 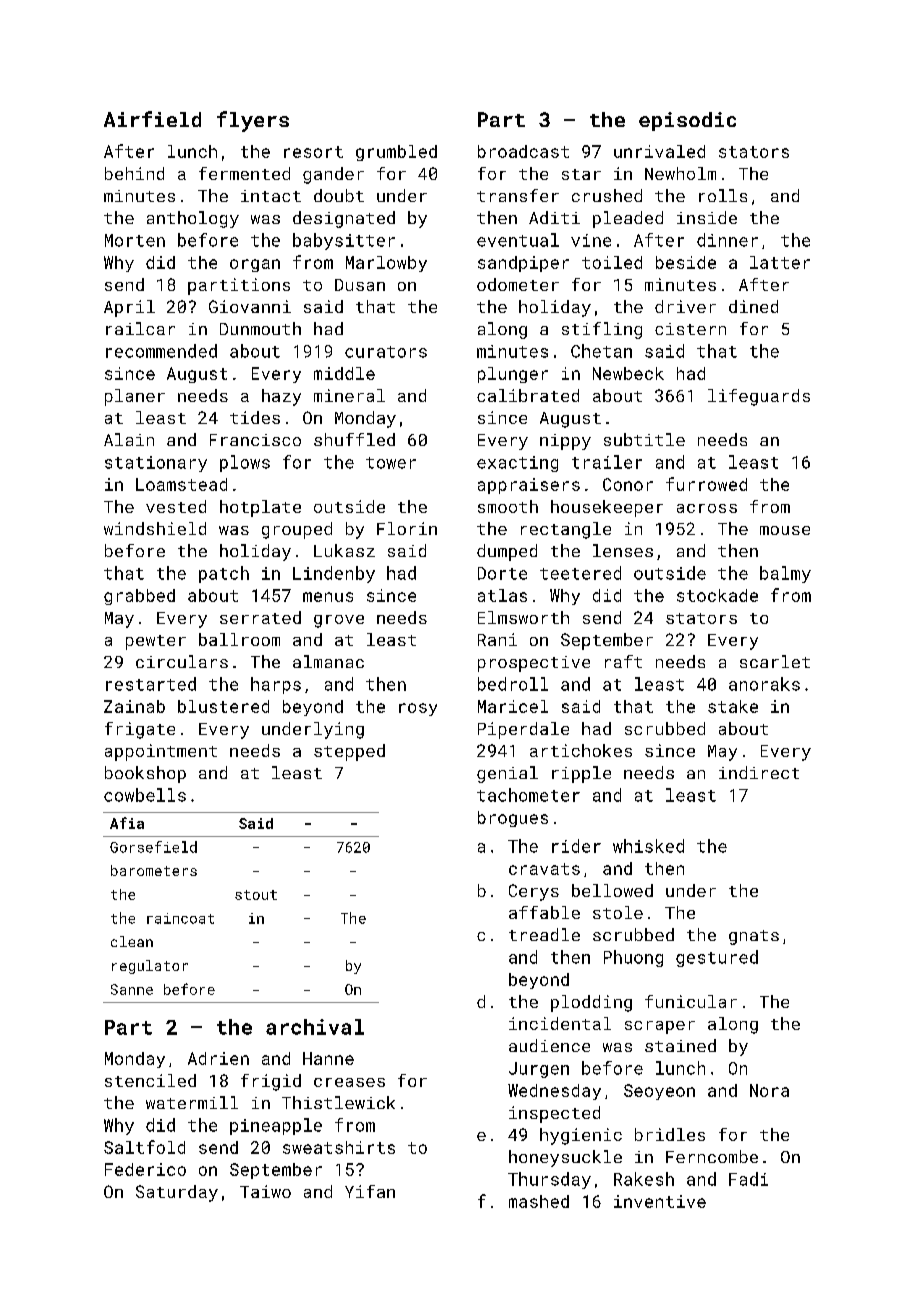 What do you see at coordinates (775, 661) in the image?
I see `scarlet` at bounding box center [775, 661].
